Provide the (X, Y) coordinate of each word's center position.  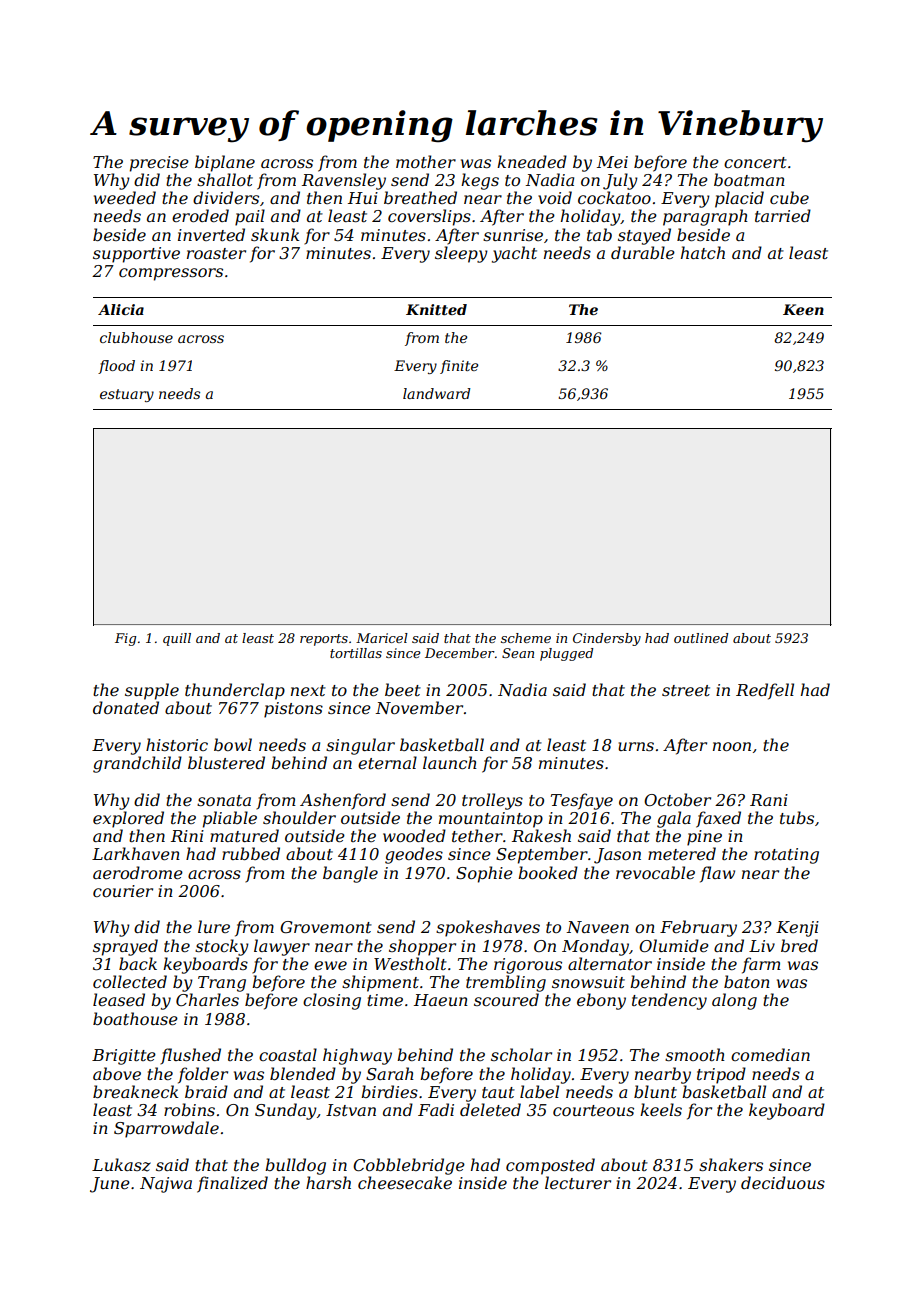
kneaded (532, 161)
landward (436, 393)
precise (159, 164)
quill (177, 639)
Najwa (166, 1185)
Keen (803, 309)
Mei (612, 162)
